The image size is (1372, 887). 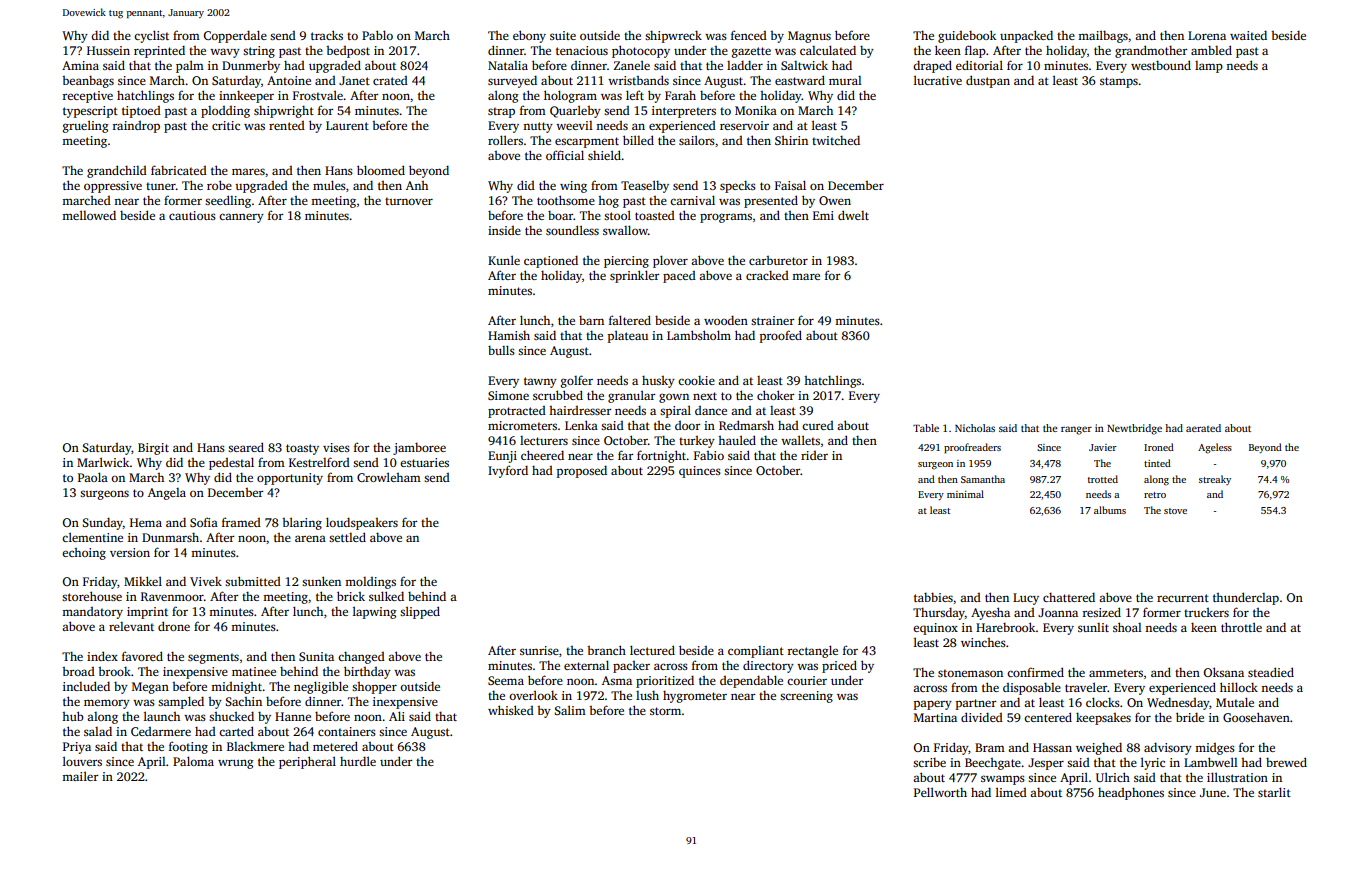 I want to click on lectured, so click(x=652, y=650).
